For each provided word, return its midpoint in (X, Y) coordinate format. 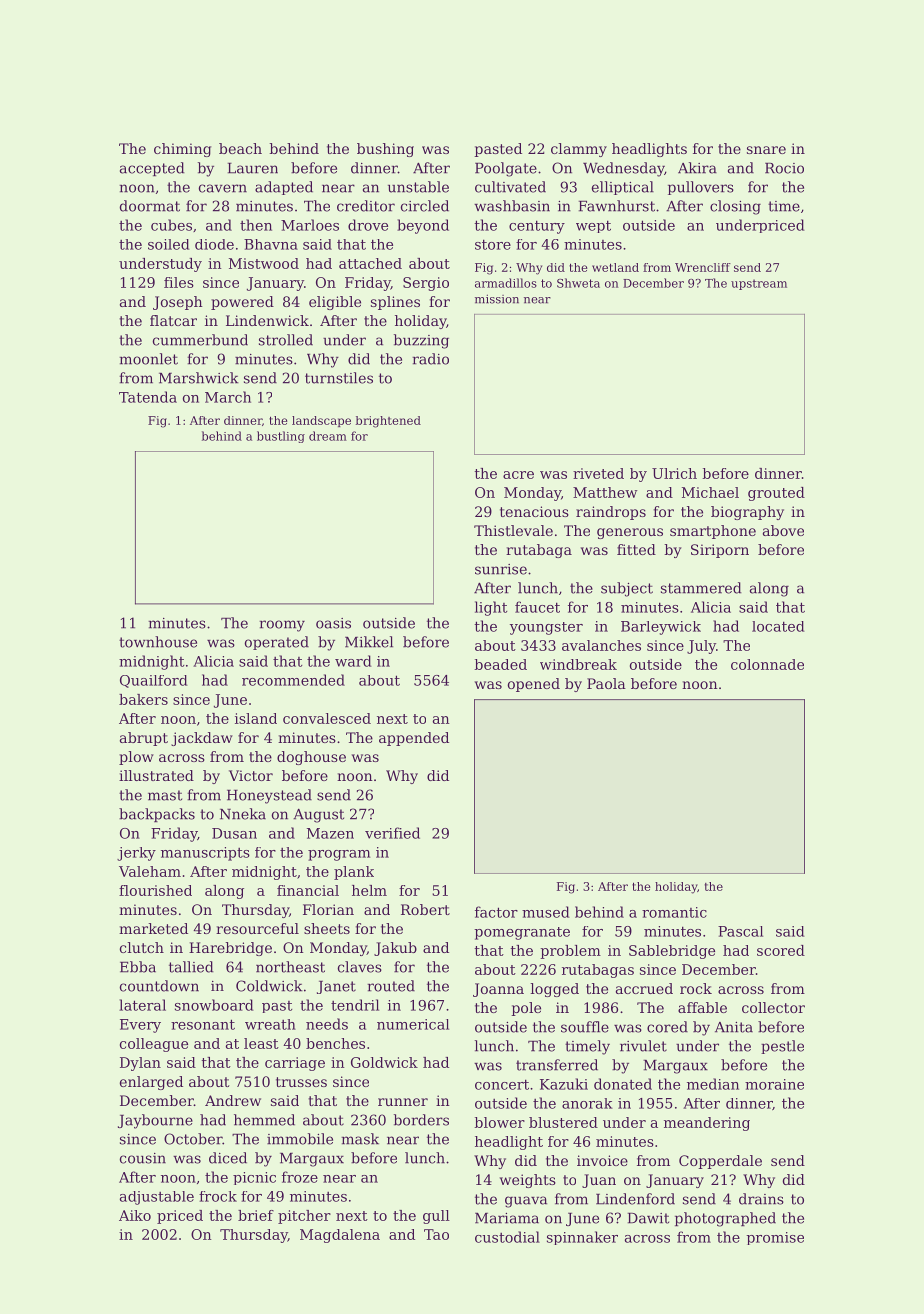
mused (546, 912)
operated (277, 643)
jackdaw (202, 739)
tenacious (534, 511)
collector (773, 1007)
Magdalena (340, 1236)
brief (256, 1215)
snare (766, 150)
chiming (182, 150)
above (783, 530)
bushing (385, 150)
